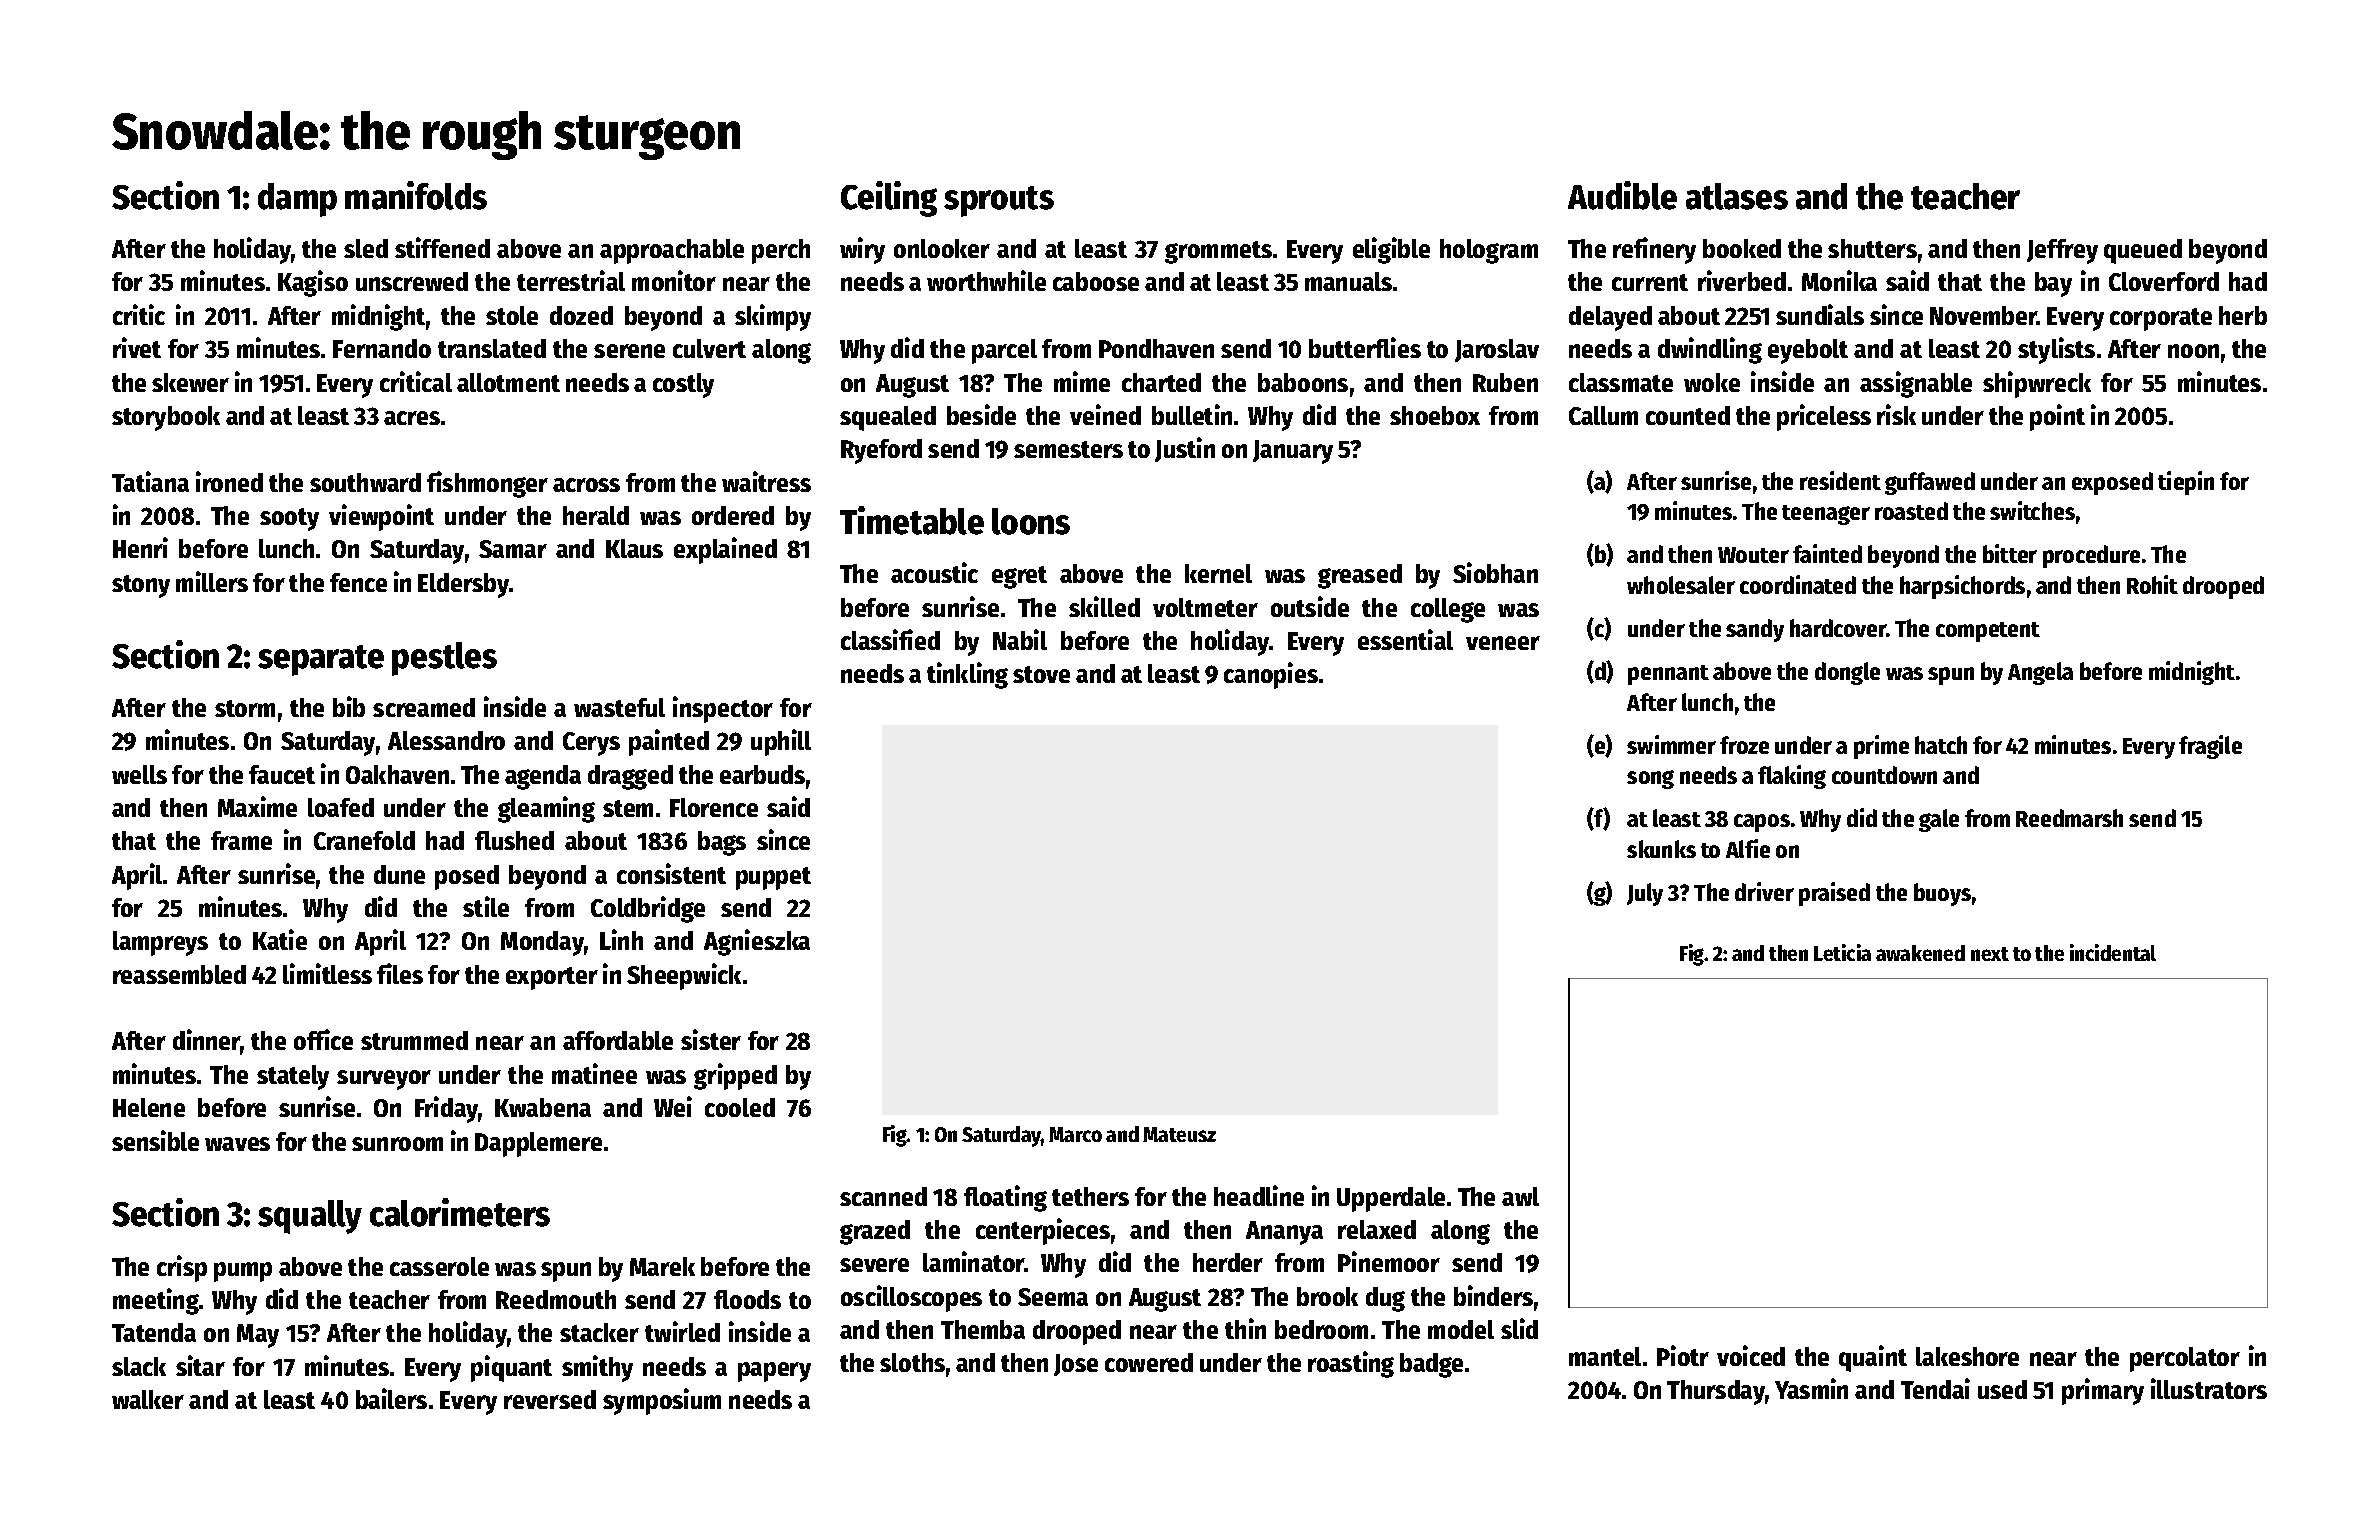  Describe the element at coordinates (391, 1398) in the document. I see `bailers` at that location.
